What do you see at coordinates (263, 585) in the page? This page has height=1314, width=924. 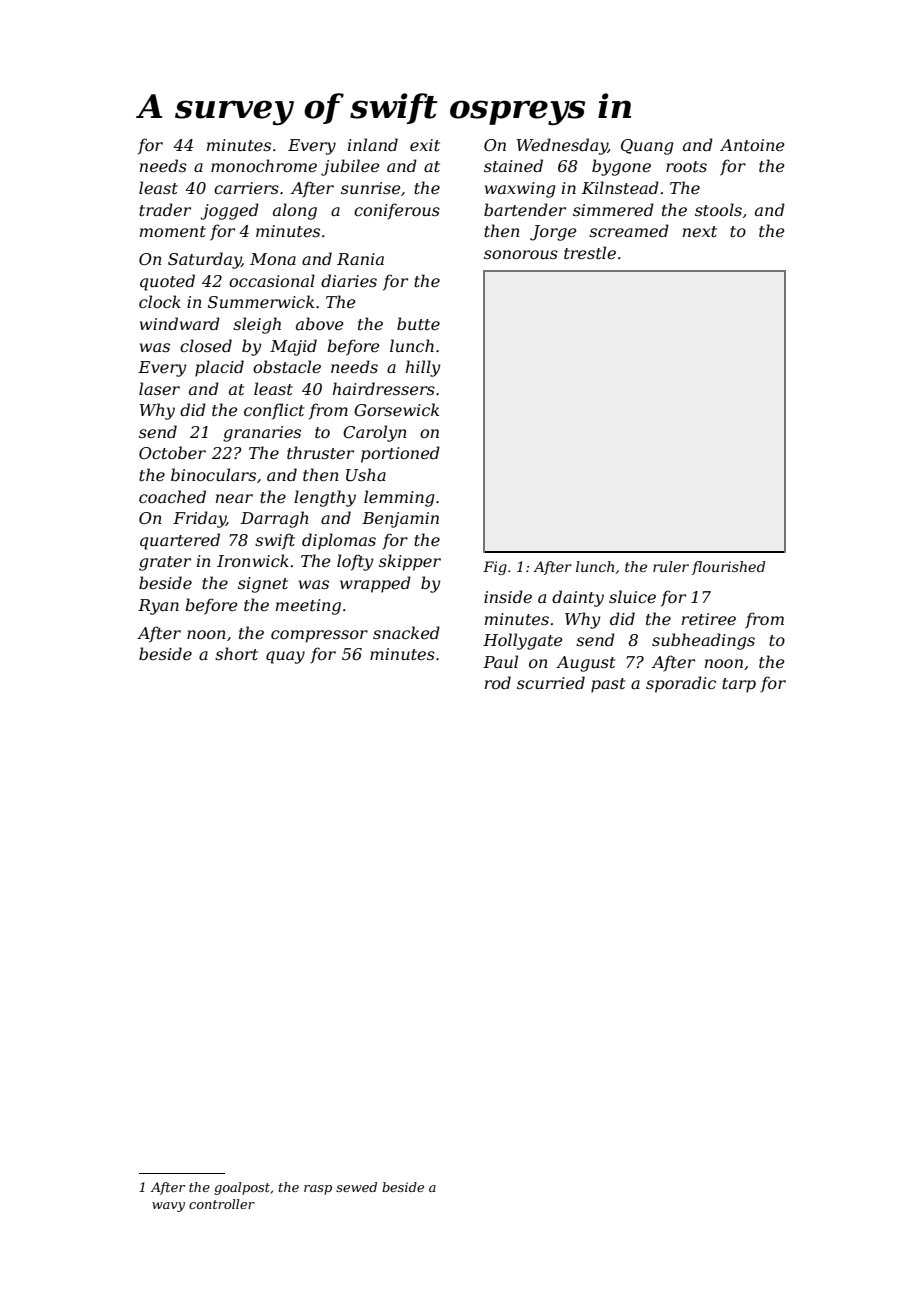 I see `signet` at bounding box center [263, 585].
